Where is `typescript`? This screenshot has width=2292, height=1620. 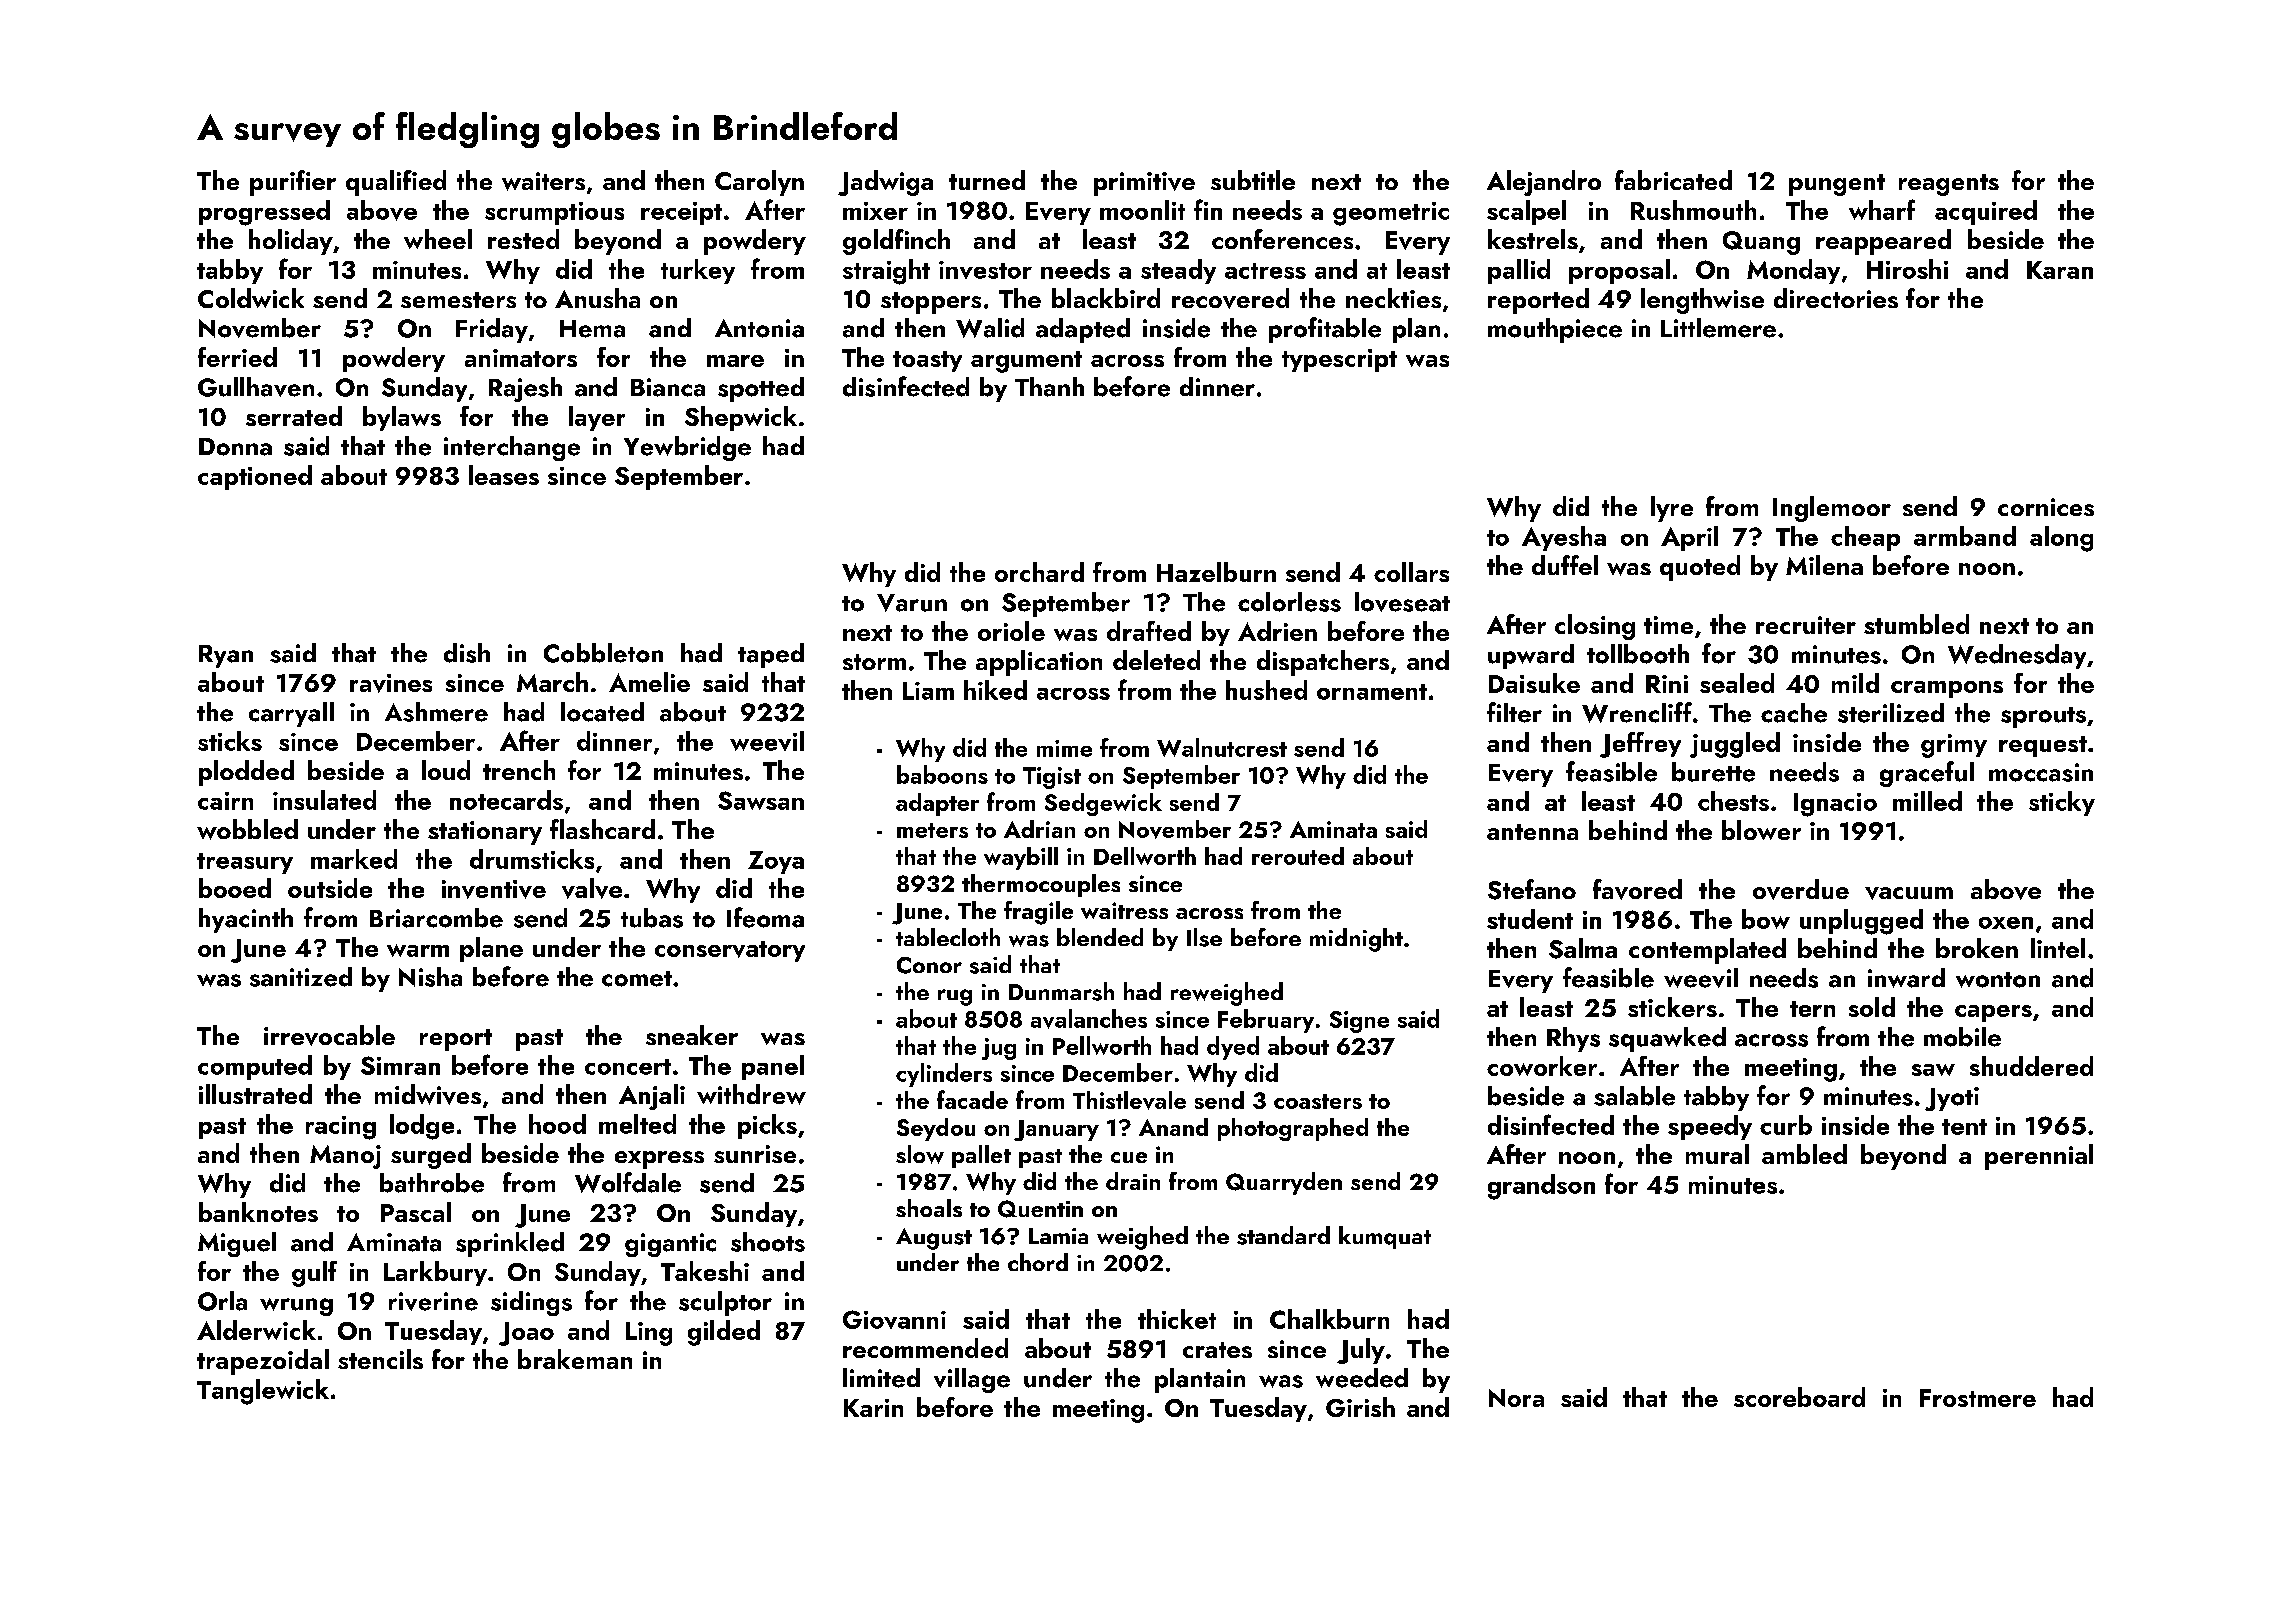 typescript is located at coordinates (1339, 360).
